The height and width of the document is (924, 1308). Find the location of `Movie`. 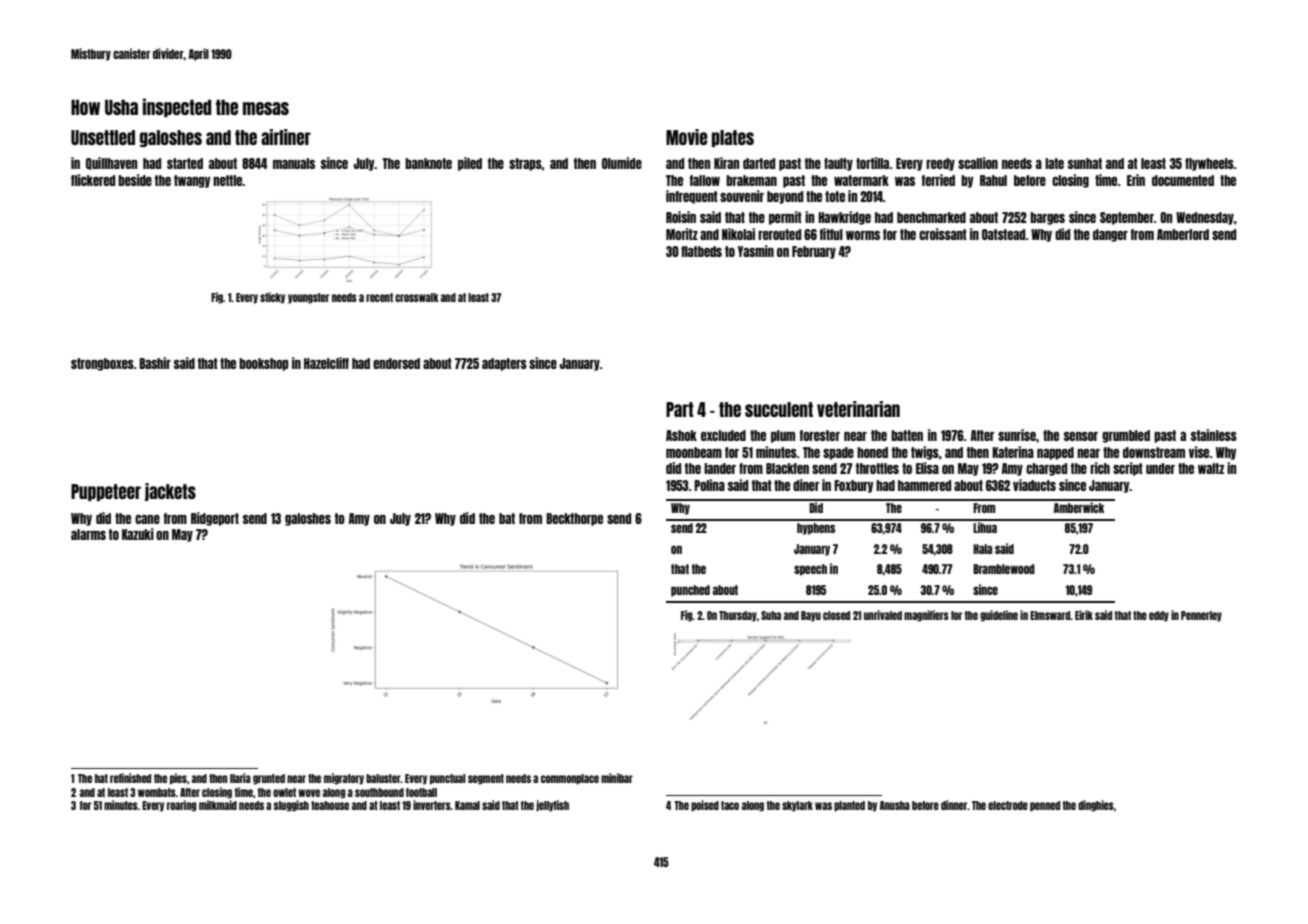

Movie is located at coordinates (686, 137).
